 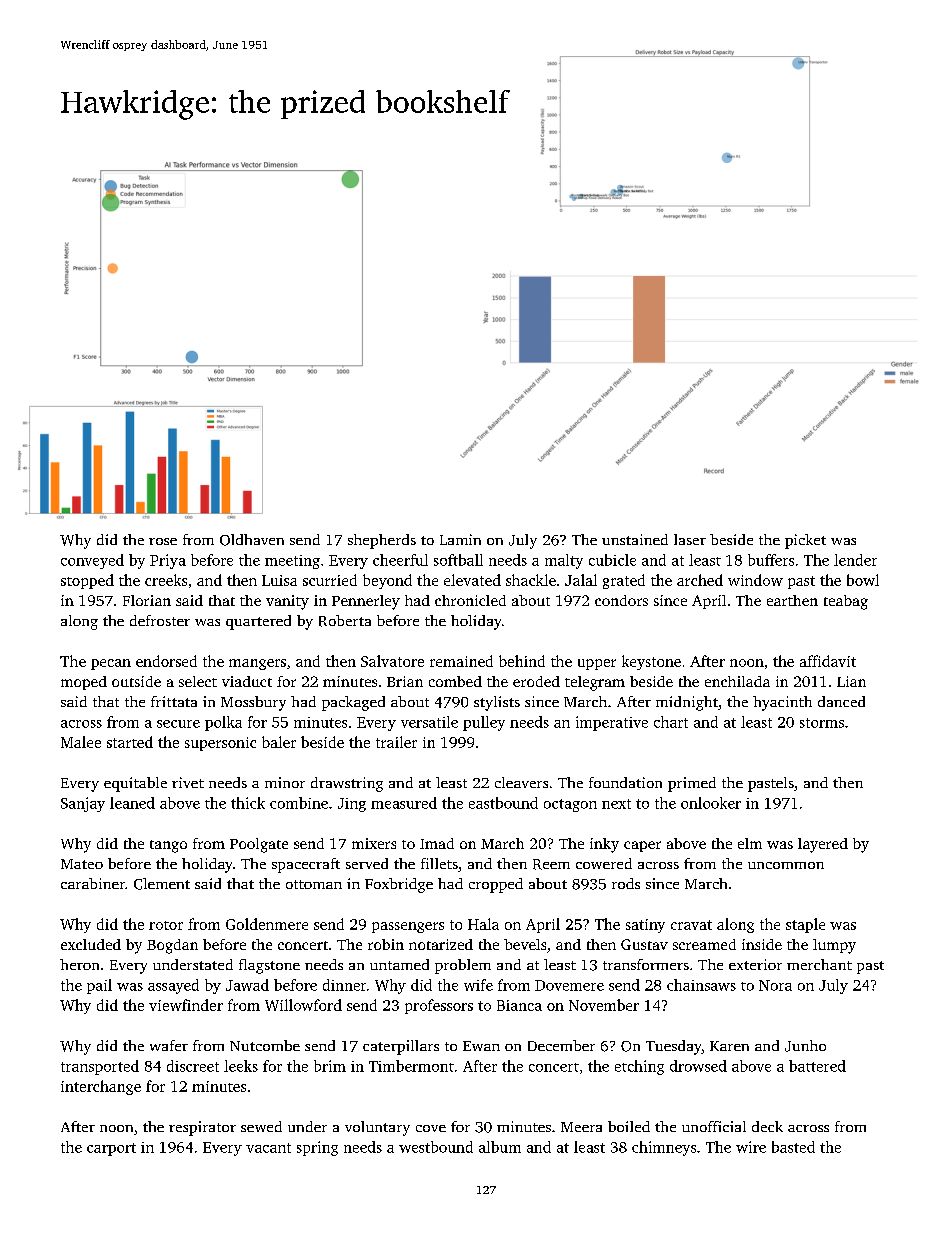 I want to click on chainsaws, so click(x=701, y=985).
